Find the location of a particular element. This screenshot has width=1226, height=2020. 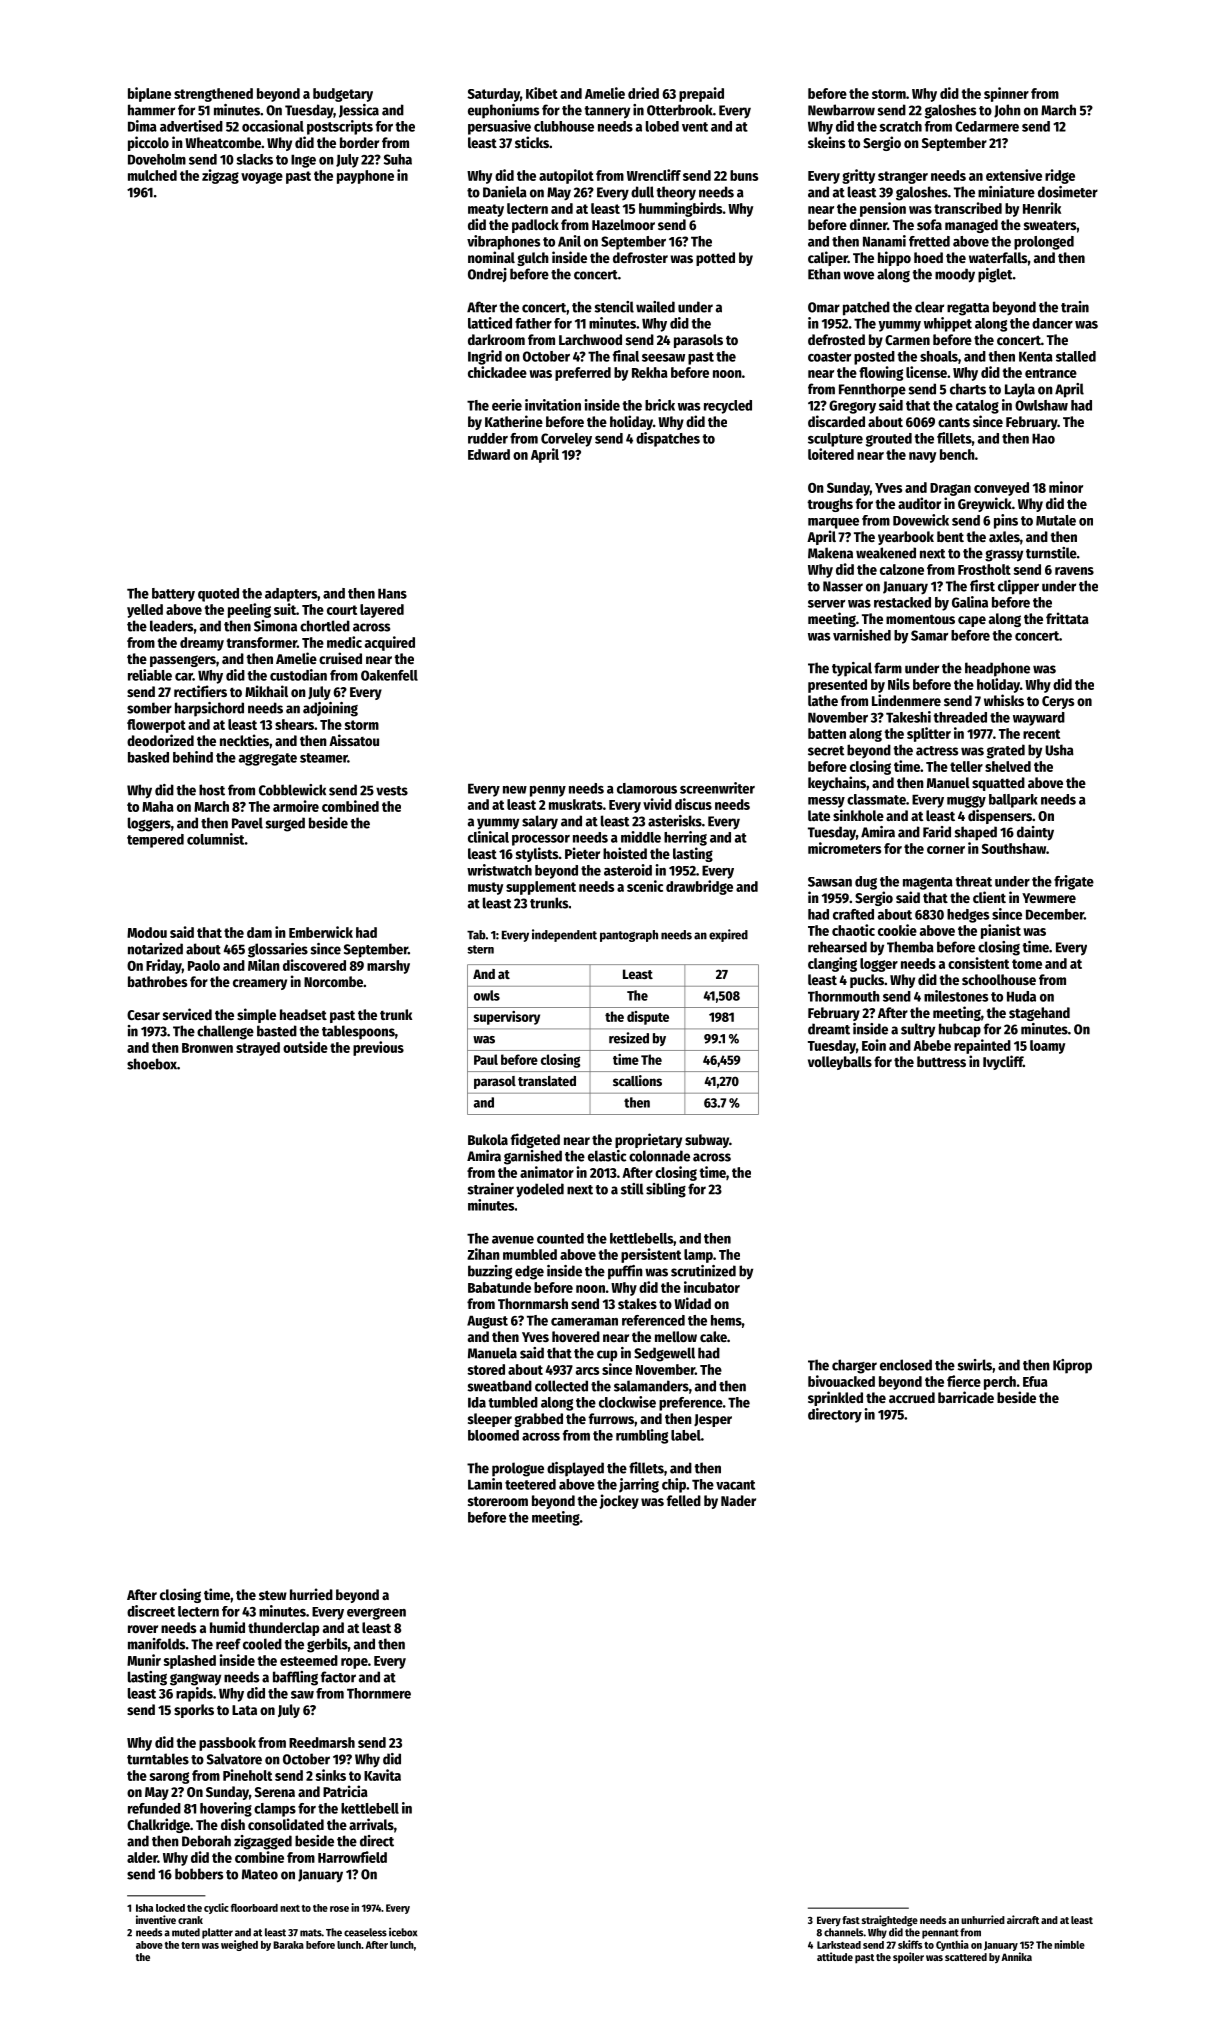

Pieter is located at coordinates (582, 853).
